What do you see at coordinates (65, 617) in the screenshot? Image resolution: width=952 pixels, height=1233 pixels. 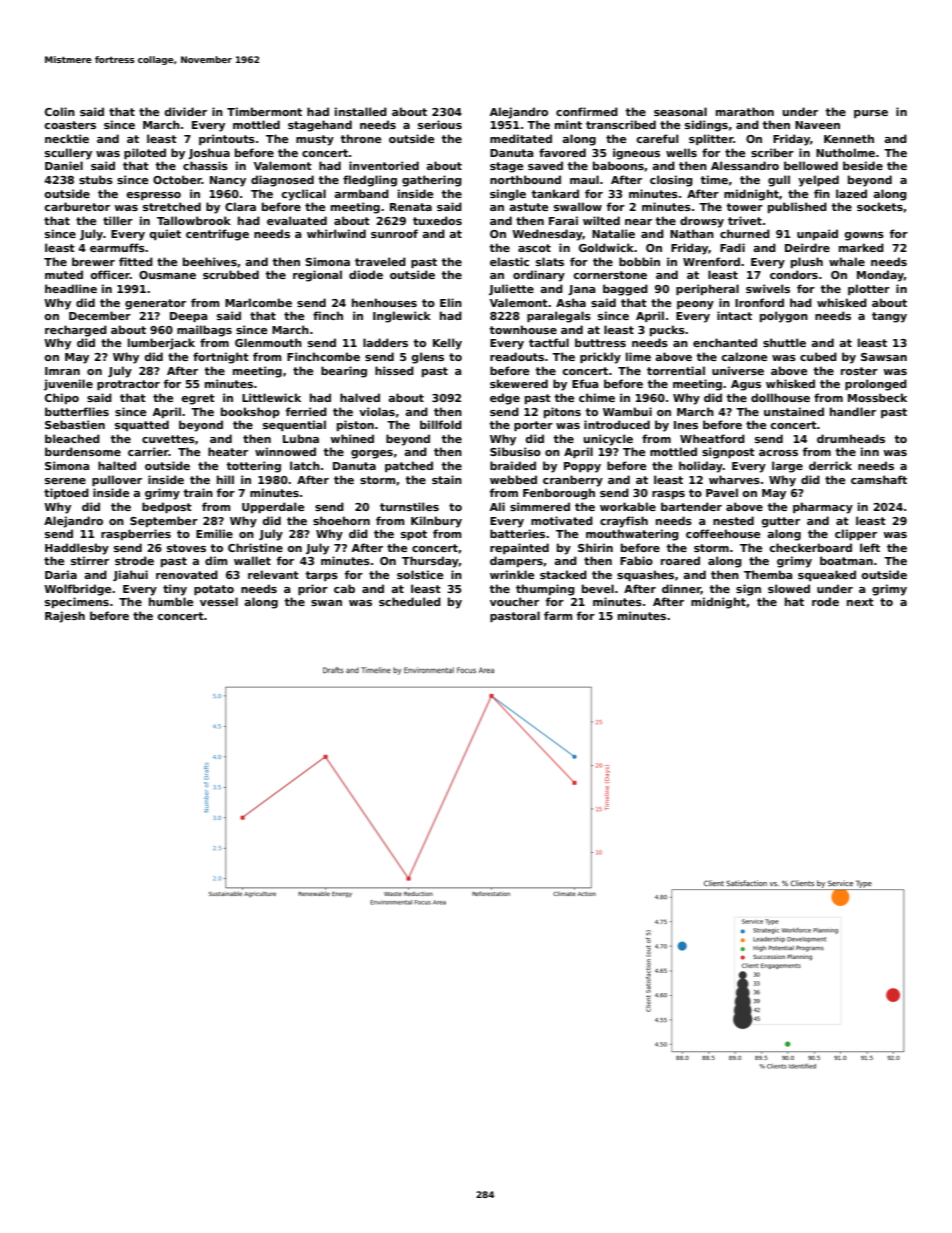 I see `Rajesh` at bounding box center [65, 617].
